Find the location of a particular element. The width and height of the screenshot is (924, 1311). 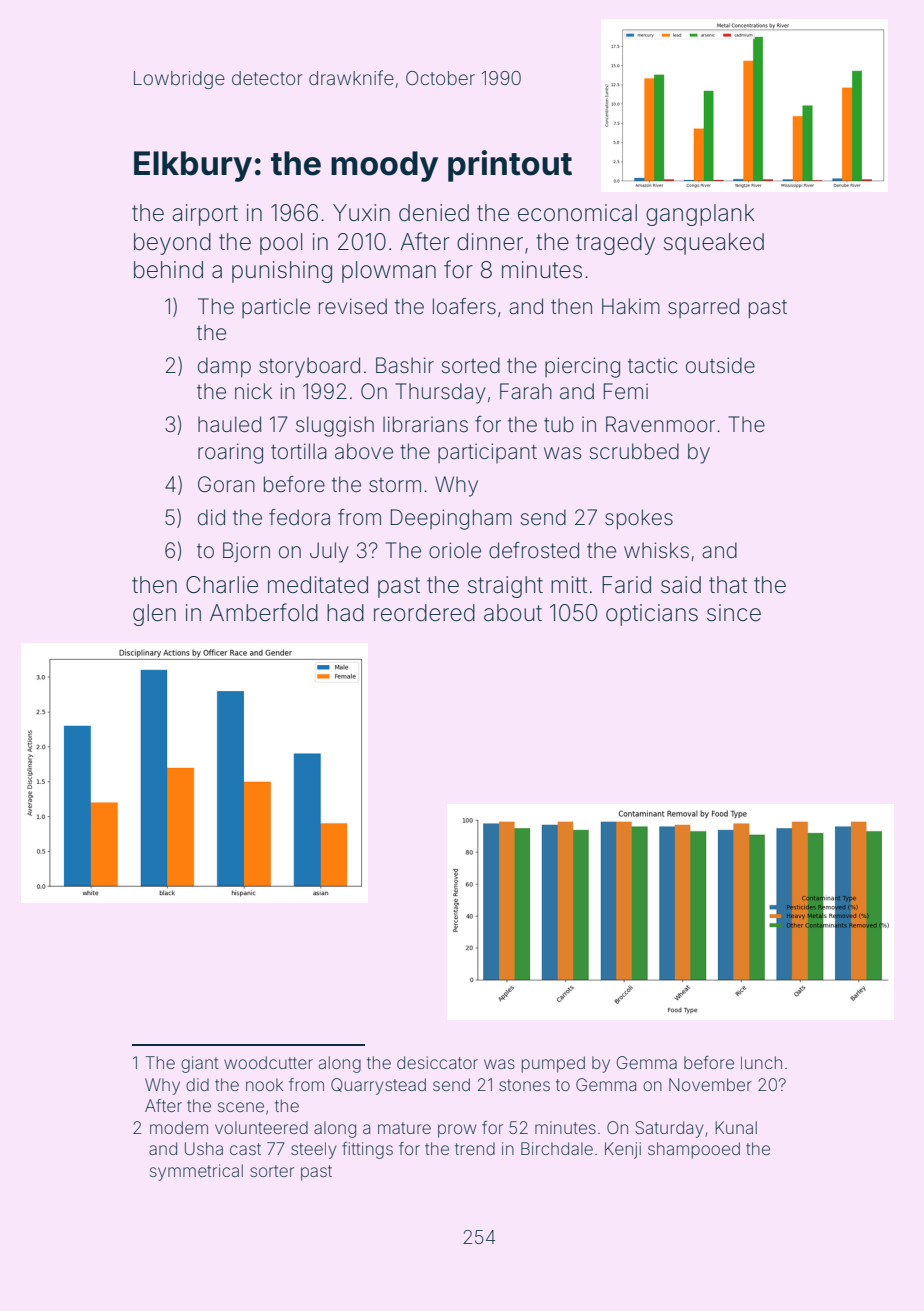

scrubbed is located at coordinates (634, 451).
